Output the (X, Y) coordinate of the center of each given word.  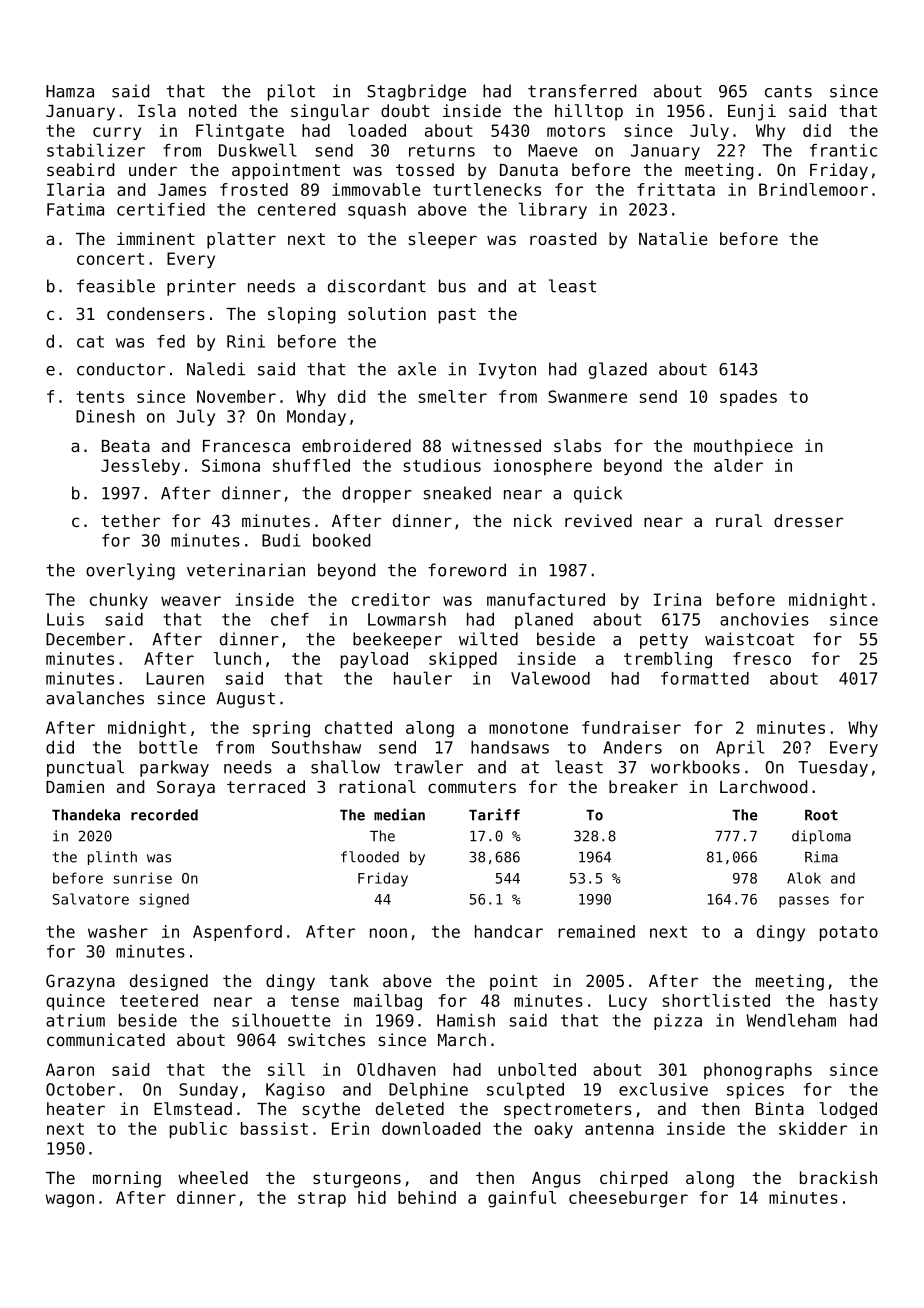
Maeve (553, 150)
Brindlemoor (813, 189)
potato (849, 933)
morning (127, 1179)
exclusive (663, 1089)
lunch (237, 658)
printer (201, 287)
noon (388, 933)
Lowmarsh (407, 619)
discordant (377, 286)
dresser (808, 520)
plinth (112, 858)
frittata (676, 189)
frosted (254, 189)
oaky (553, 1130)
